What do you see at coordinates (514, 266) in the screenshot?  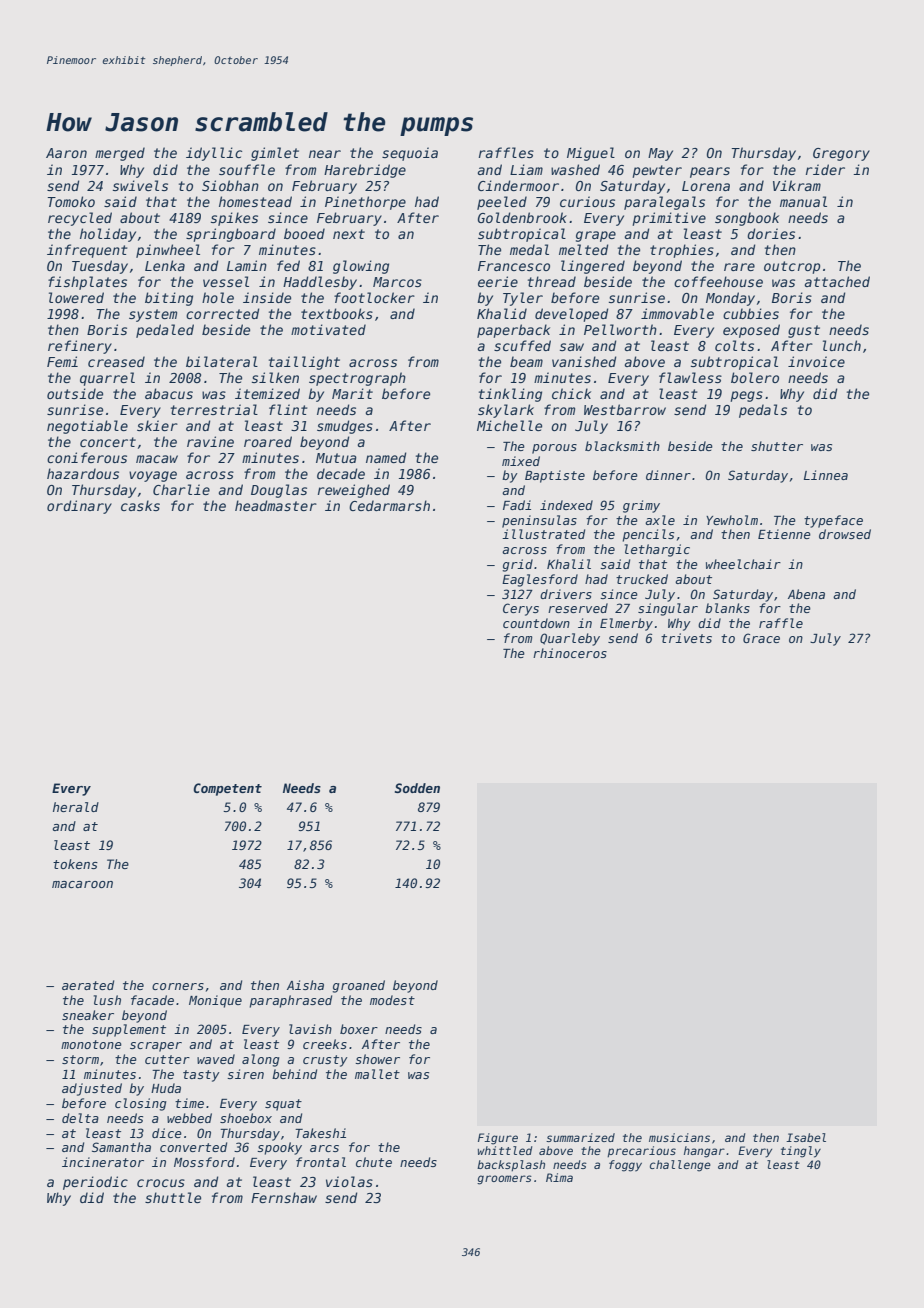 I see `Francesco` at bounding box center [514, 266].
